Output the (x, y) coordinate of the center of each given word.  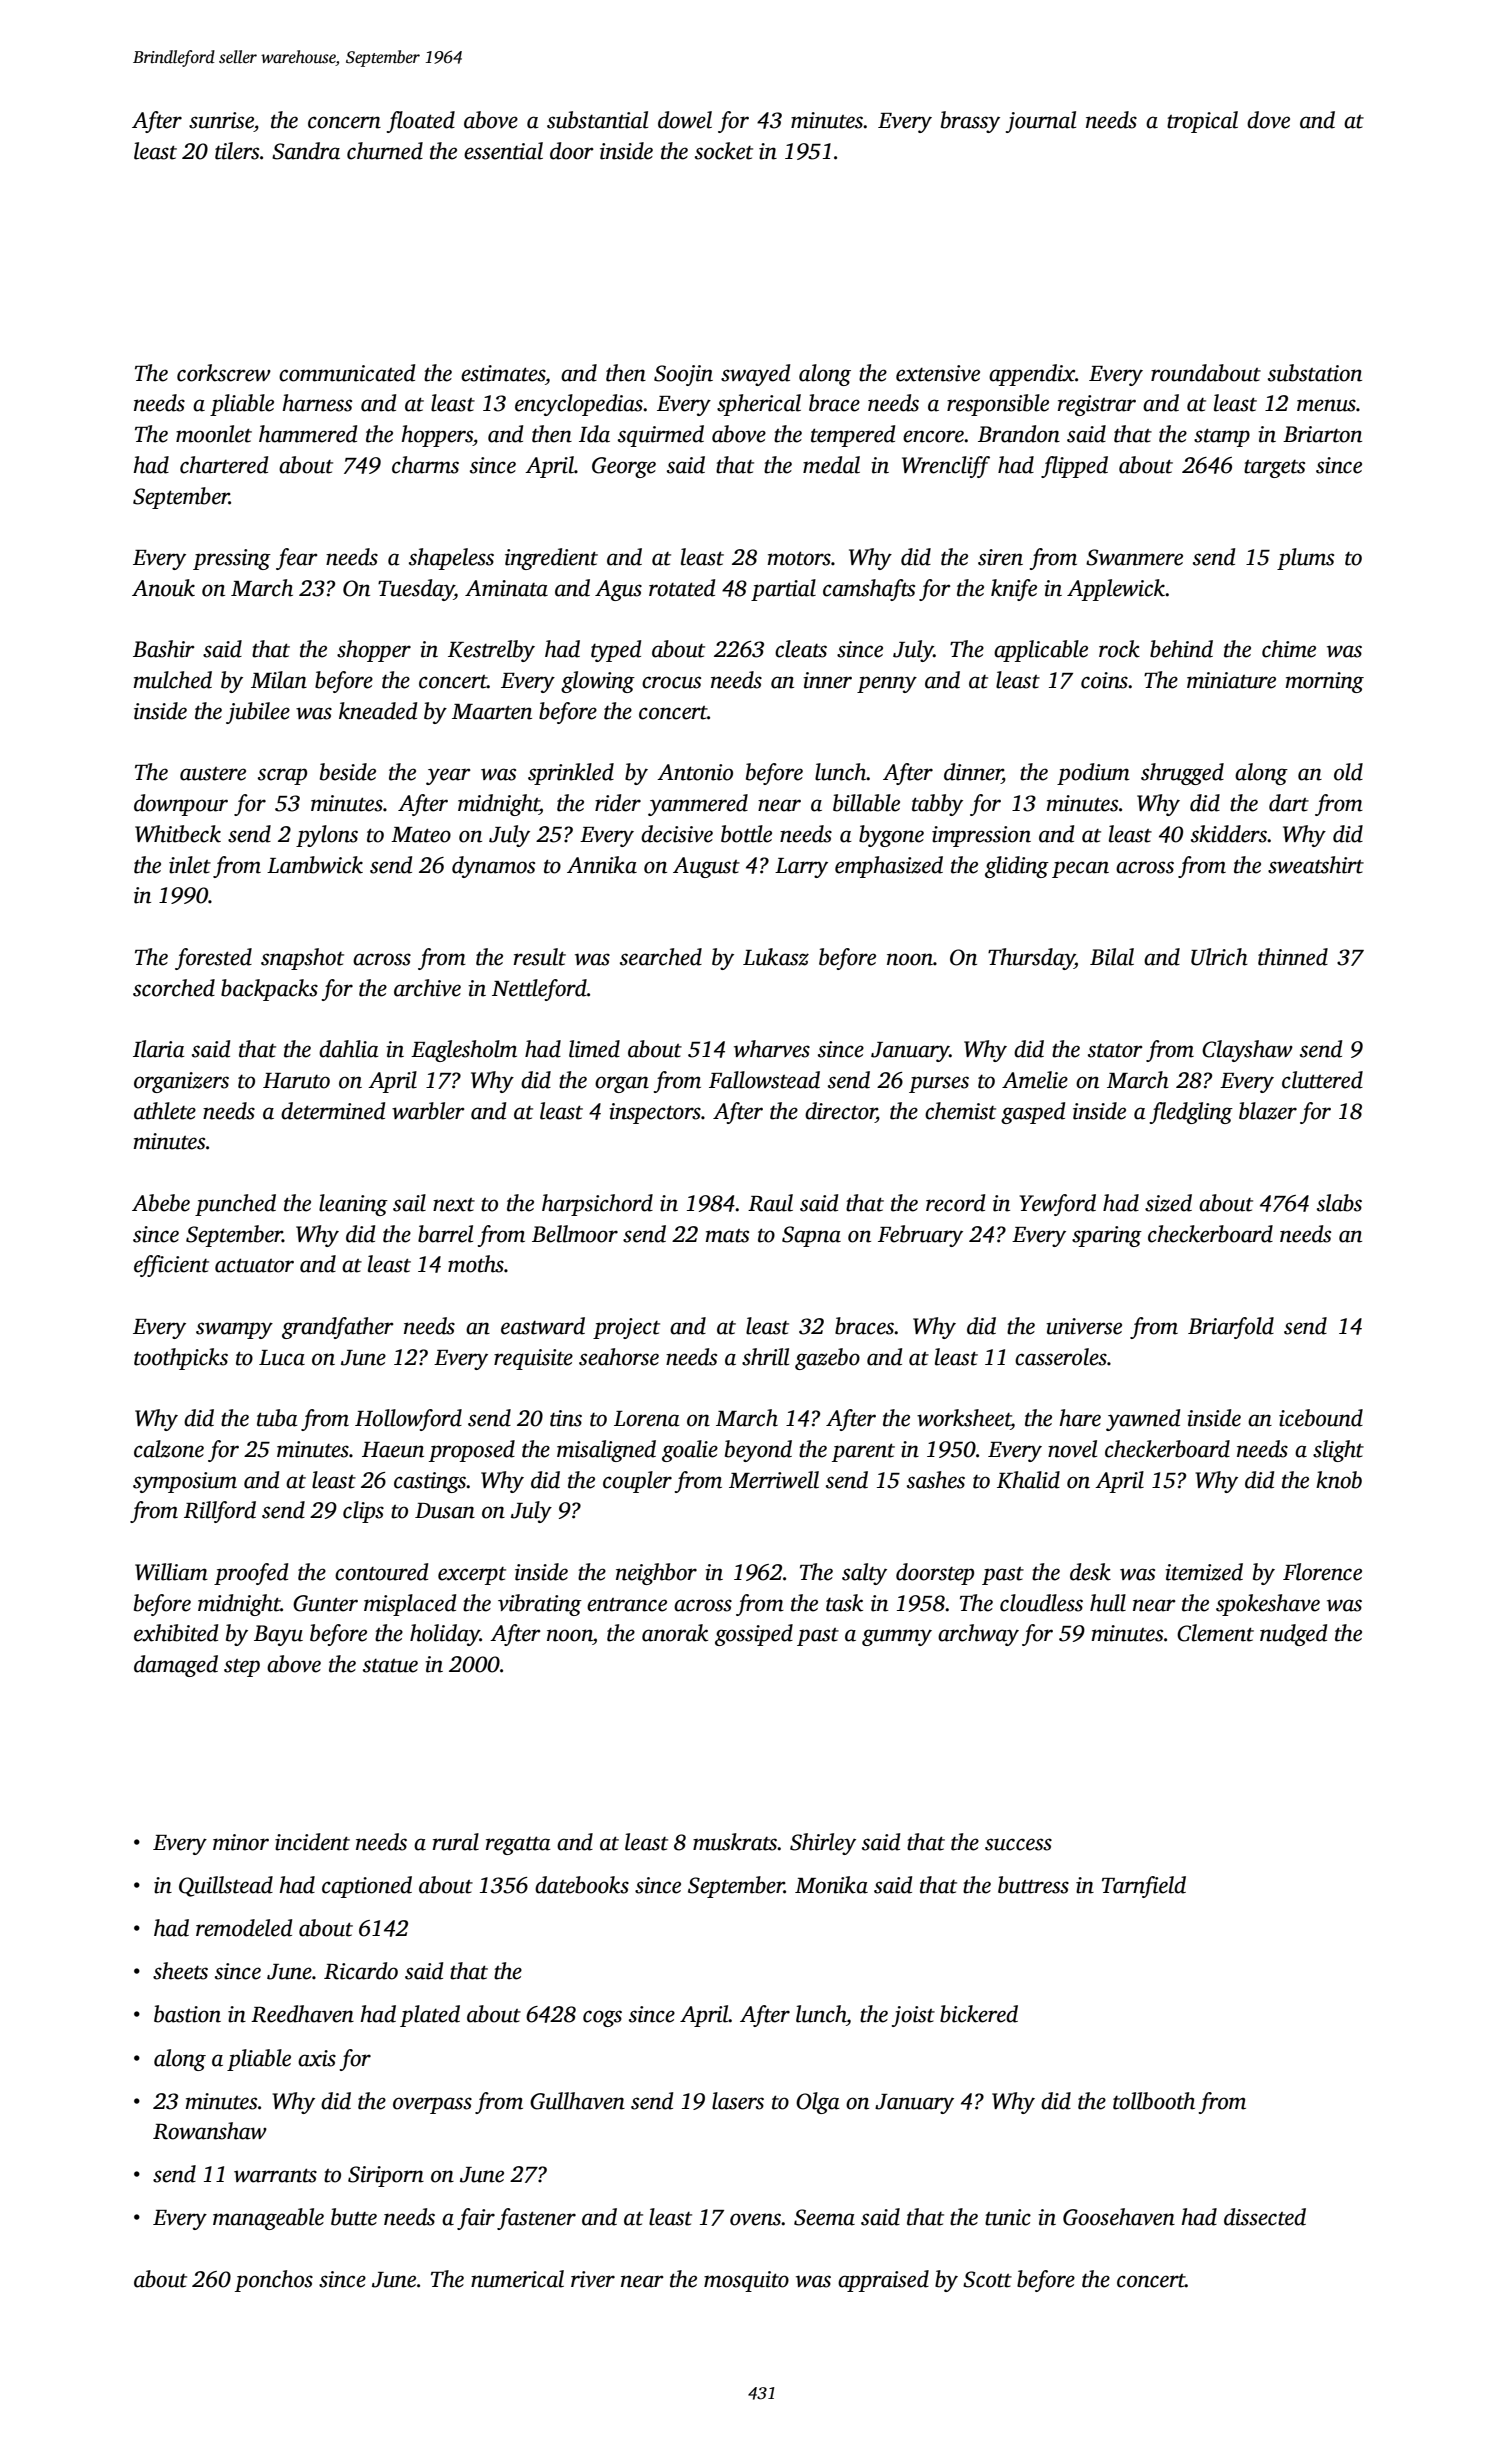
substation (1315, 373)
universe (1084, 1326)
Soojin (683, 375)
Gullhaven (577, 2101)
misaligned (606, 1451)
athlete (165, 1111)
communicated (347, 373)
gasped (1033, 1113)
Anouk (163, 588)
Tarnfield (1144, 1887)
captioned (367, 1887)
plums (1305, 559)
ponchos (274, 2281)
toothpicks (181, 1359)
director (841, 1111)
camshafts (869, 590)
